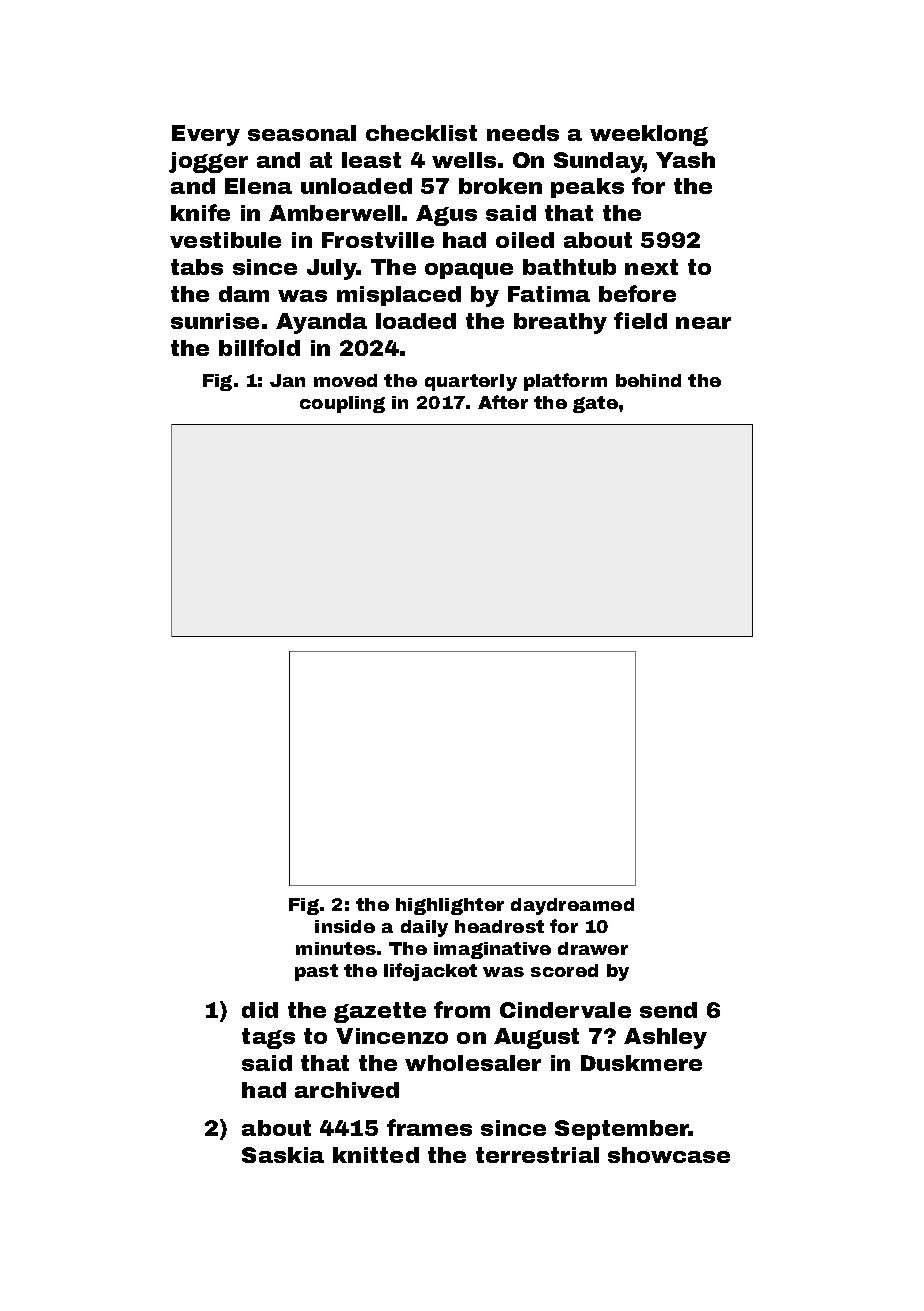 This screenshot has height=1311, width=924. Describe the element at coordinates (342, 404) in the screenshot. I see `coupling` at that location.
